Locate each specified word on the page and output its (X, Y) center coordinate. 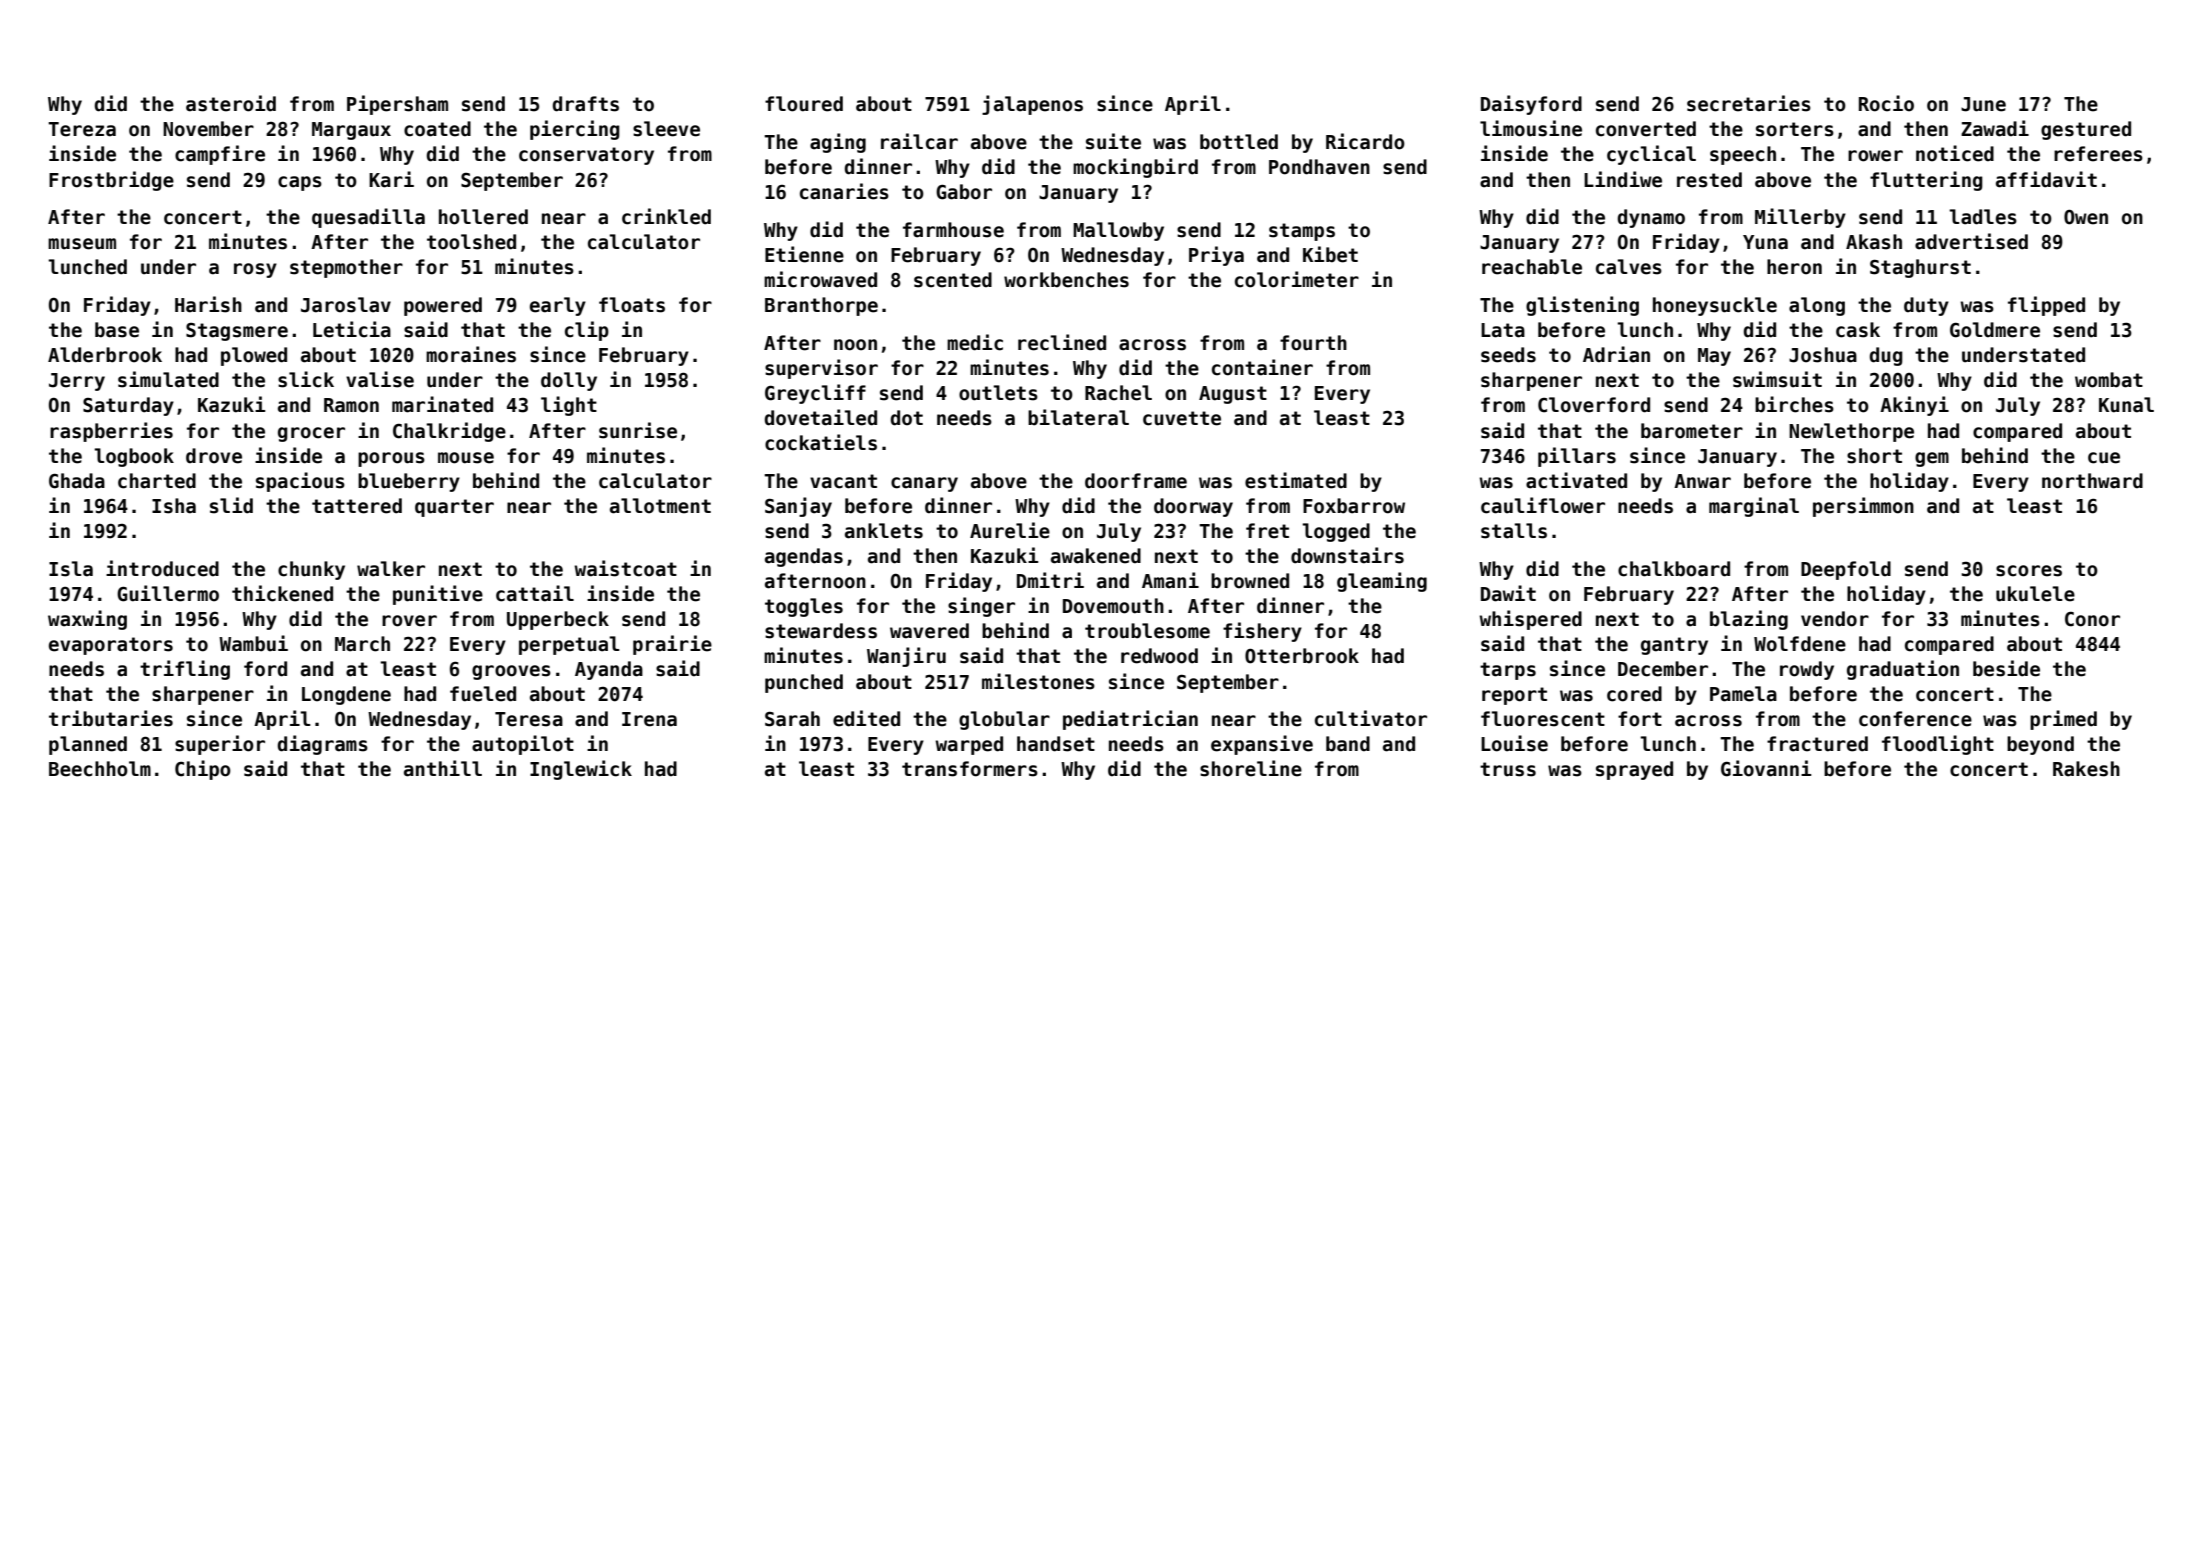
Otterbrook (1302, 656)
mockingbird (1135, 168)
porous (391, 459)
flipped (2046, 306)
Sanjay (798, 507)
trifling (185, 670)
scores (2029, 571)
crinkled (666, 216)
